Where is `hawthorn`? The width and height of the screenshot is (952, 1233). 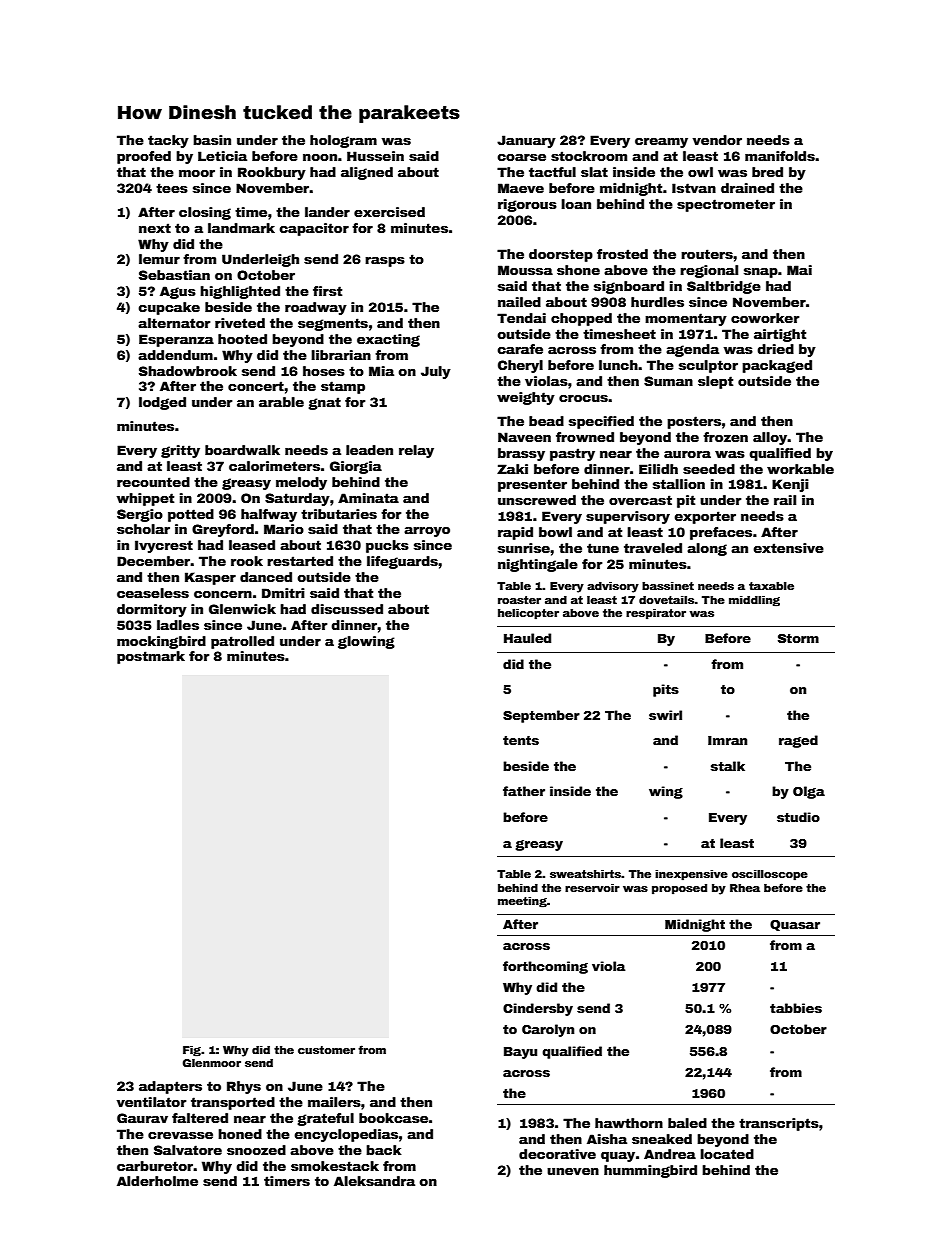 hawthorn is located at coordinates (629, 1123).
